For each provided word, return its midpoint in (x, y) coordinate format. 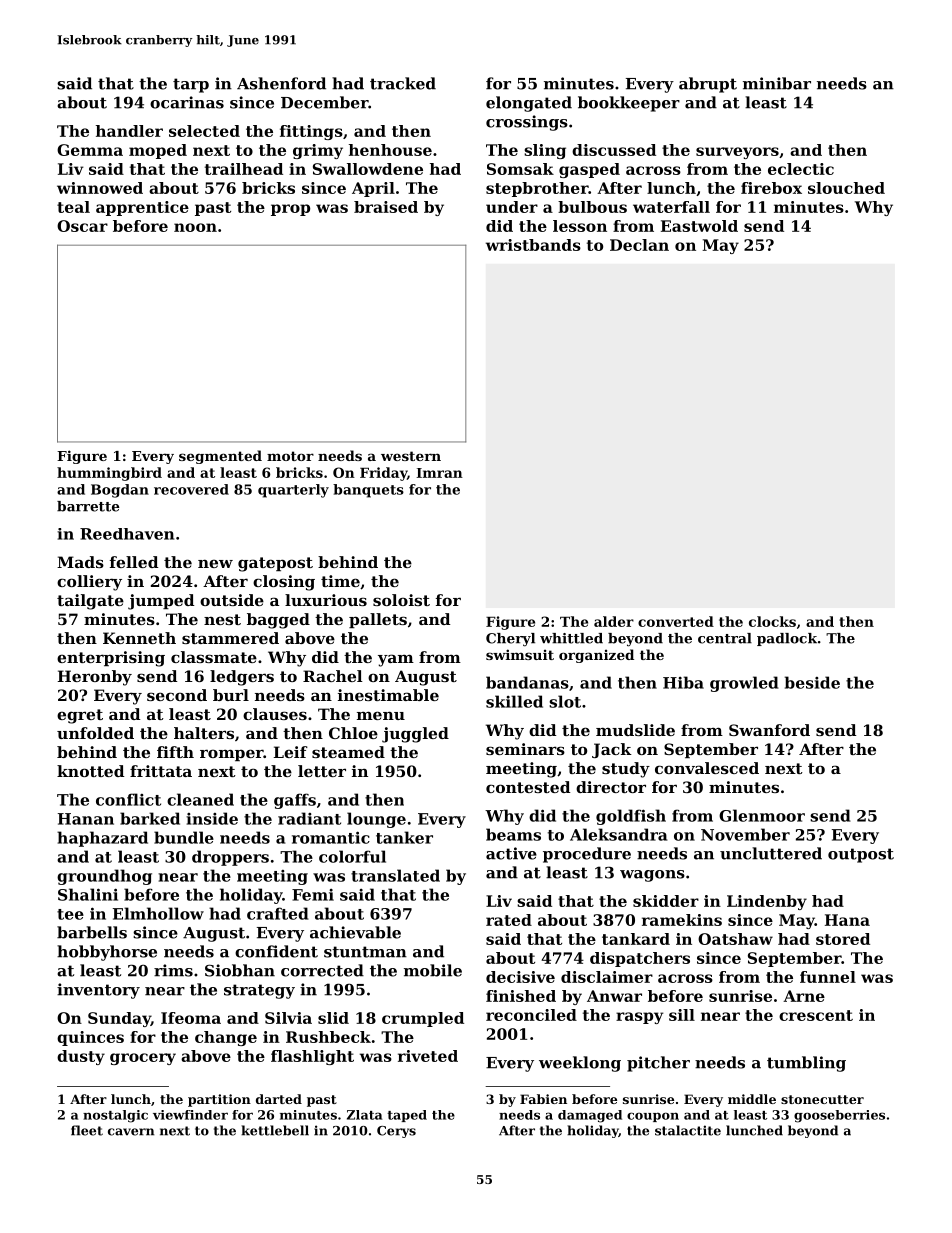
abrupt (708, 85)
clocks (772, 621)
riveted (428, 1056)
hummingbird (109, 474)
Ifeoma (191, 1018)
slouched (846, 188)
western (411, 456)
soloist (401, 600)
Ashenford (281, 83)
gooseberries (839, 1116)
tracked (403, 83)
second (177, 695)
